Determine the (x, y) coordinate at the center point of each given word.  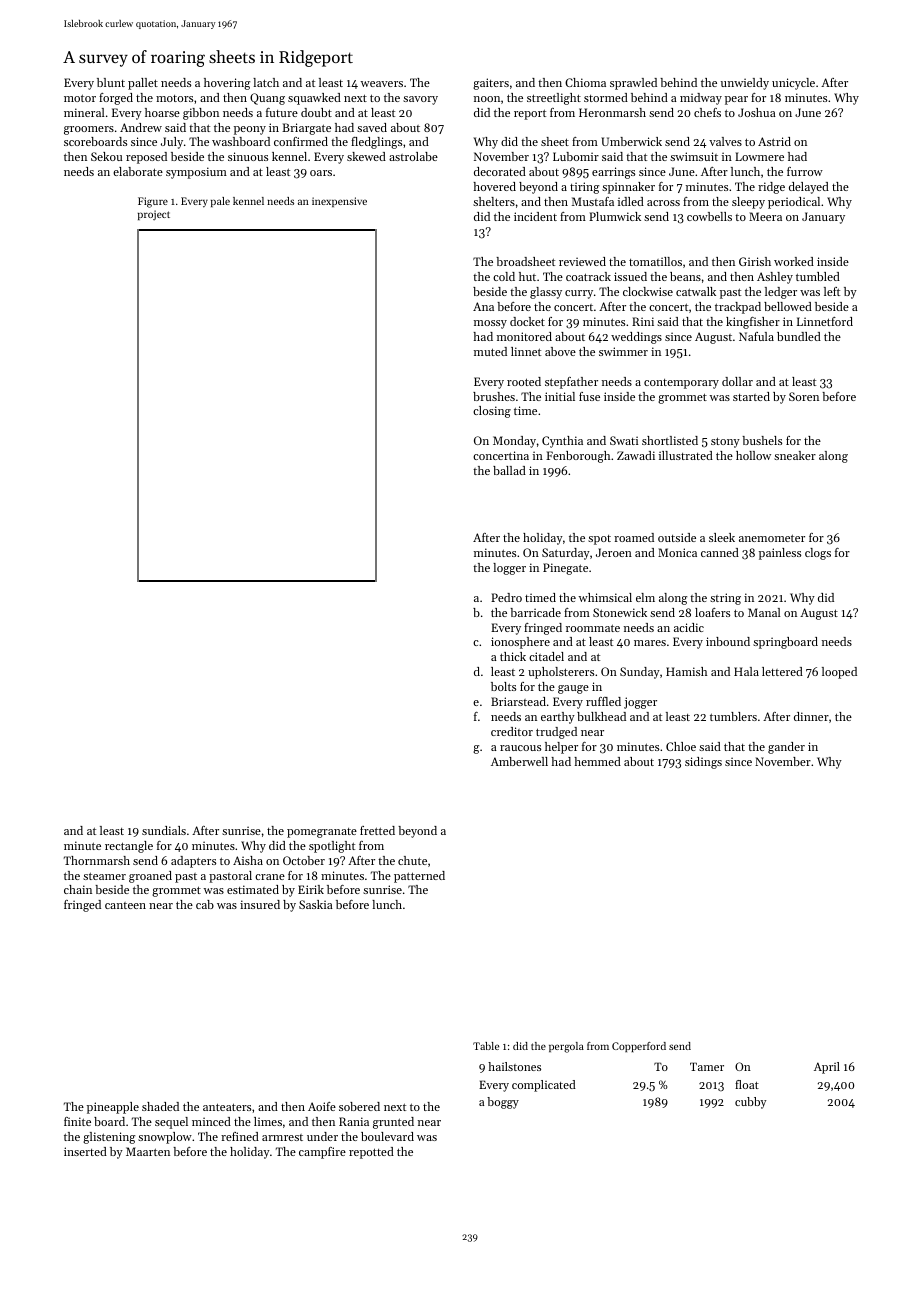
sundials (164, 830)
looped (839, 673)
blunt (111, 82)
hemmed (597, 761)
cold (504, 276)
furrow (805, 171)
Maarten (148, 1151)
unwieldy (745, 84)
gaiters (491, 84)
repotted (371, 1153)
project (154, 215)
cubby (750, 1103)
